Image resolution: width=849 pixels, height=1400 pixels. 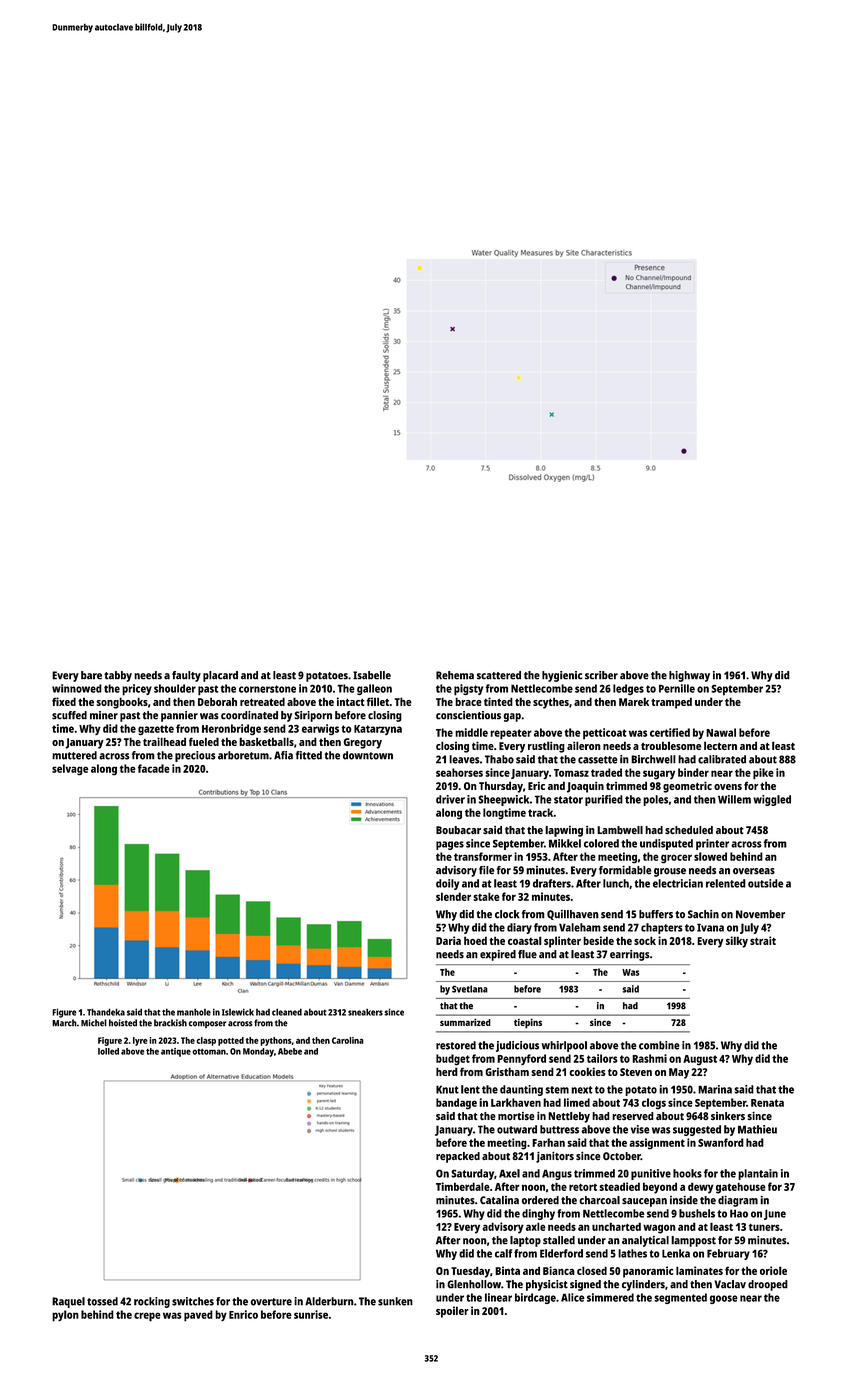 I want to click on Svetlana, so click(x=470, y=989).
